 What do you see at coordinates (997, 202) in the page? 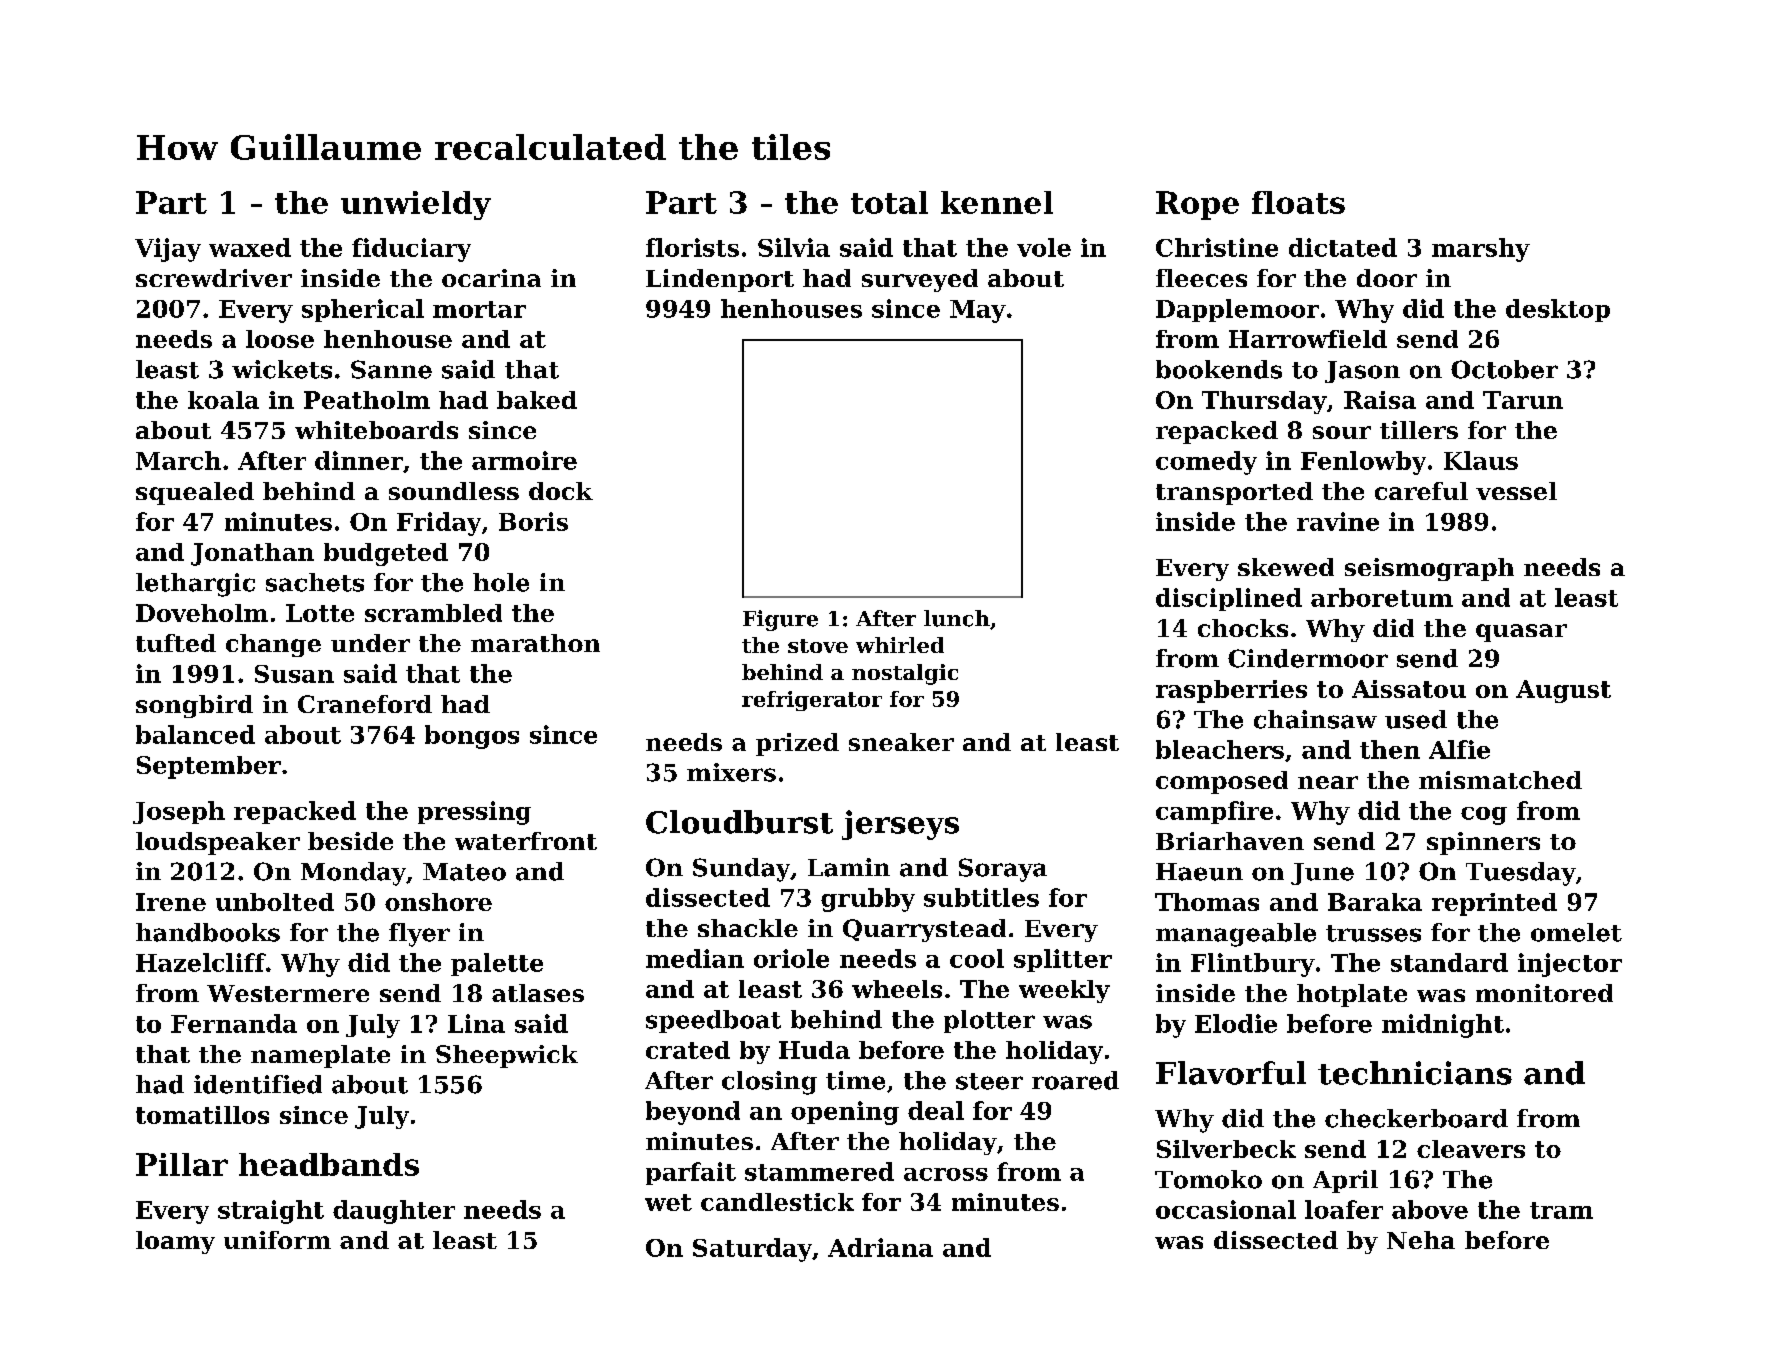
I see `kennel` at bounding box center [997, 202].
